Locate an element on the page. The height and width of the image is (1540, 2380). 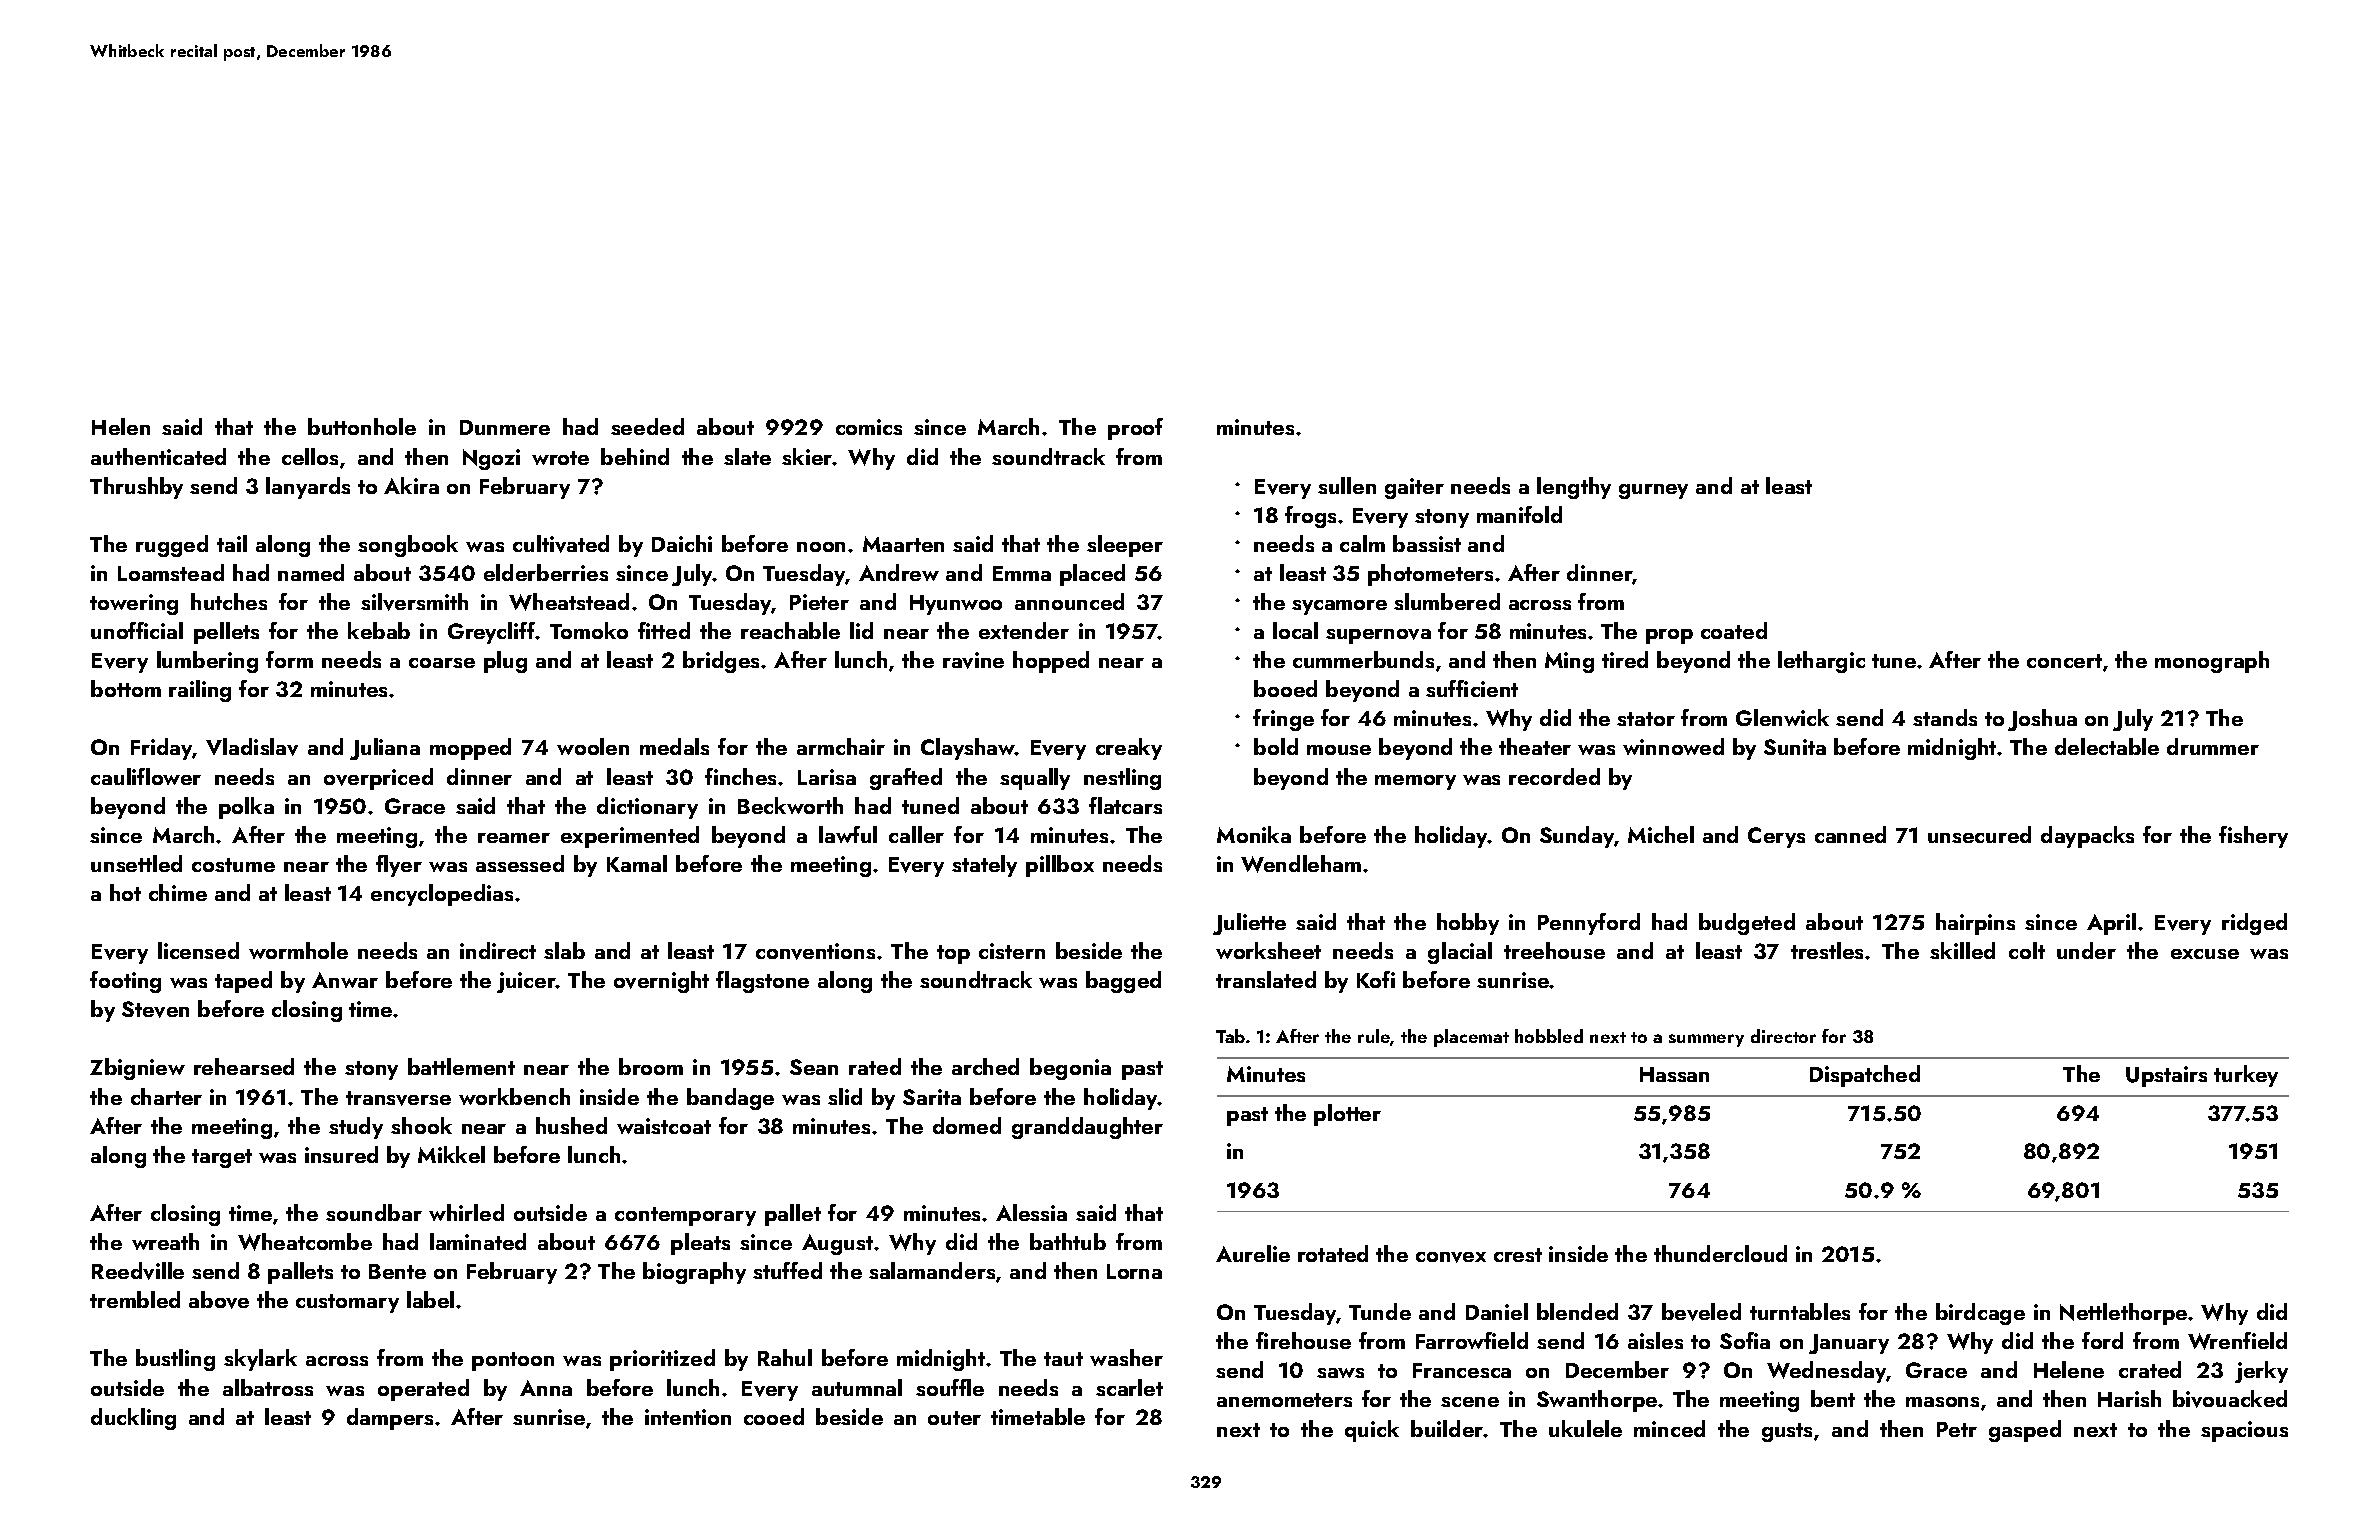
granddaughter is located at coordinates (1087, 1128).
